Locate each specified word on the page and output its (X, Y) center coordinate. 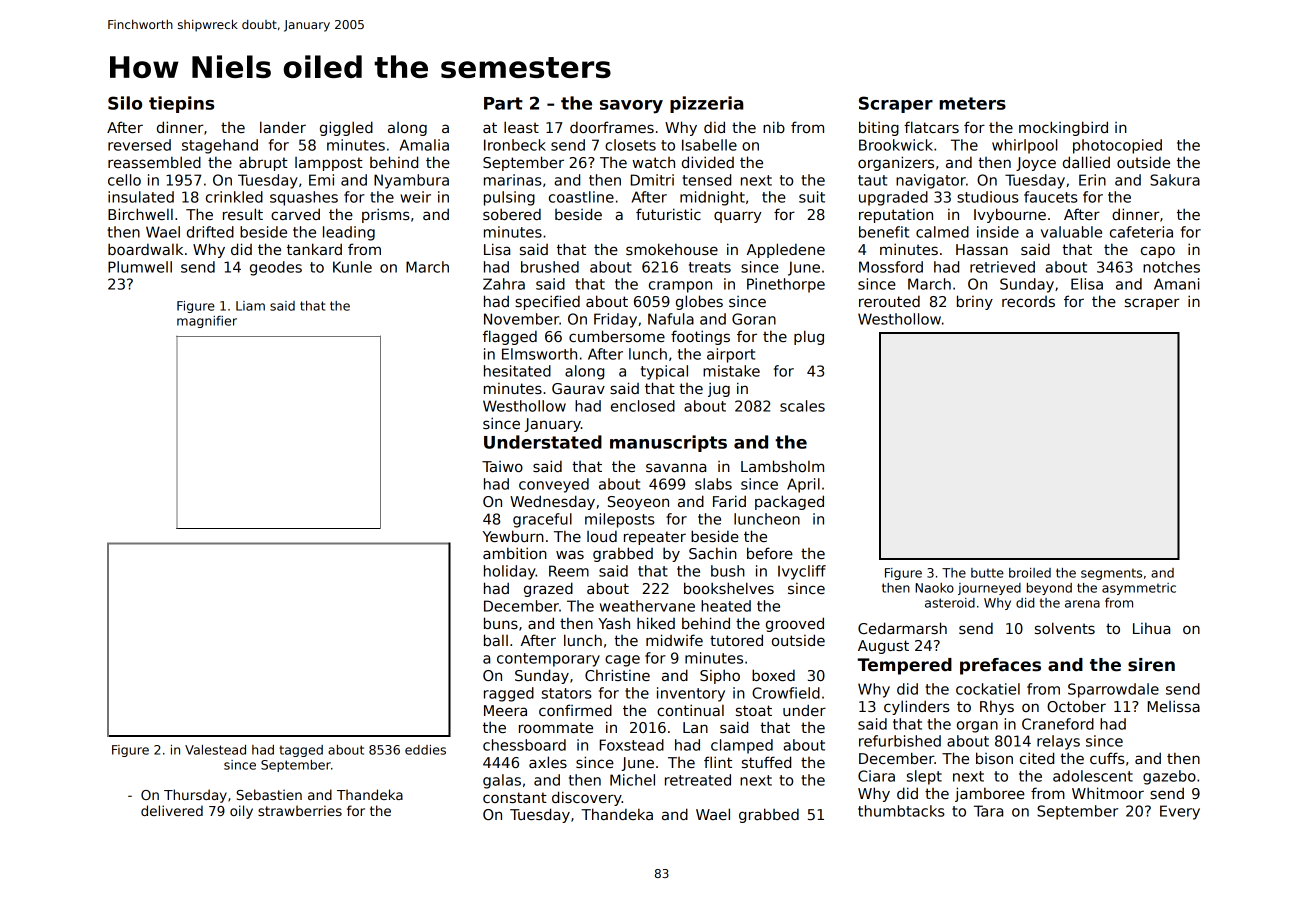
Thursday (195, 796)
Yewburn (513, 536)
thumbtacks (901, 811)
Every (1180, 812)
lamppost (329, 164)
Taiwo (502, 466)
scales (802, 406)
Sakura (1175, 180)
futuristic (668, 214)
